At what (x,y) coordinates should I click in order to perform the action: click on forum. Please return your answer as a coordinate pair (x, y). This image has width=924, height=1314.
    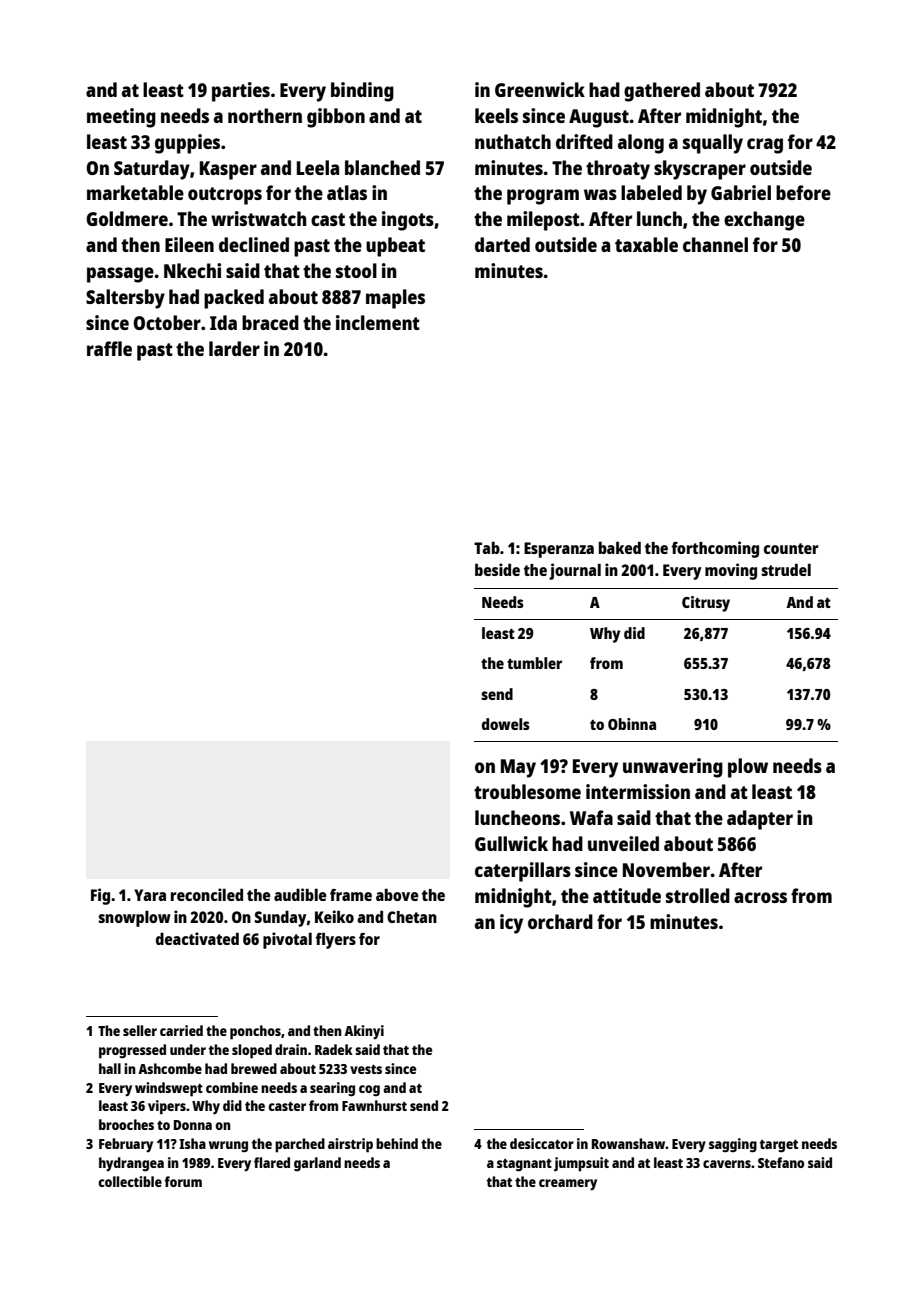
    Looking at the image, I should click on (183, 1181).
